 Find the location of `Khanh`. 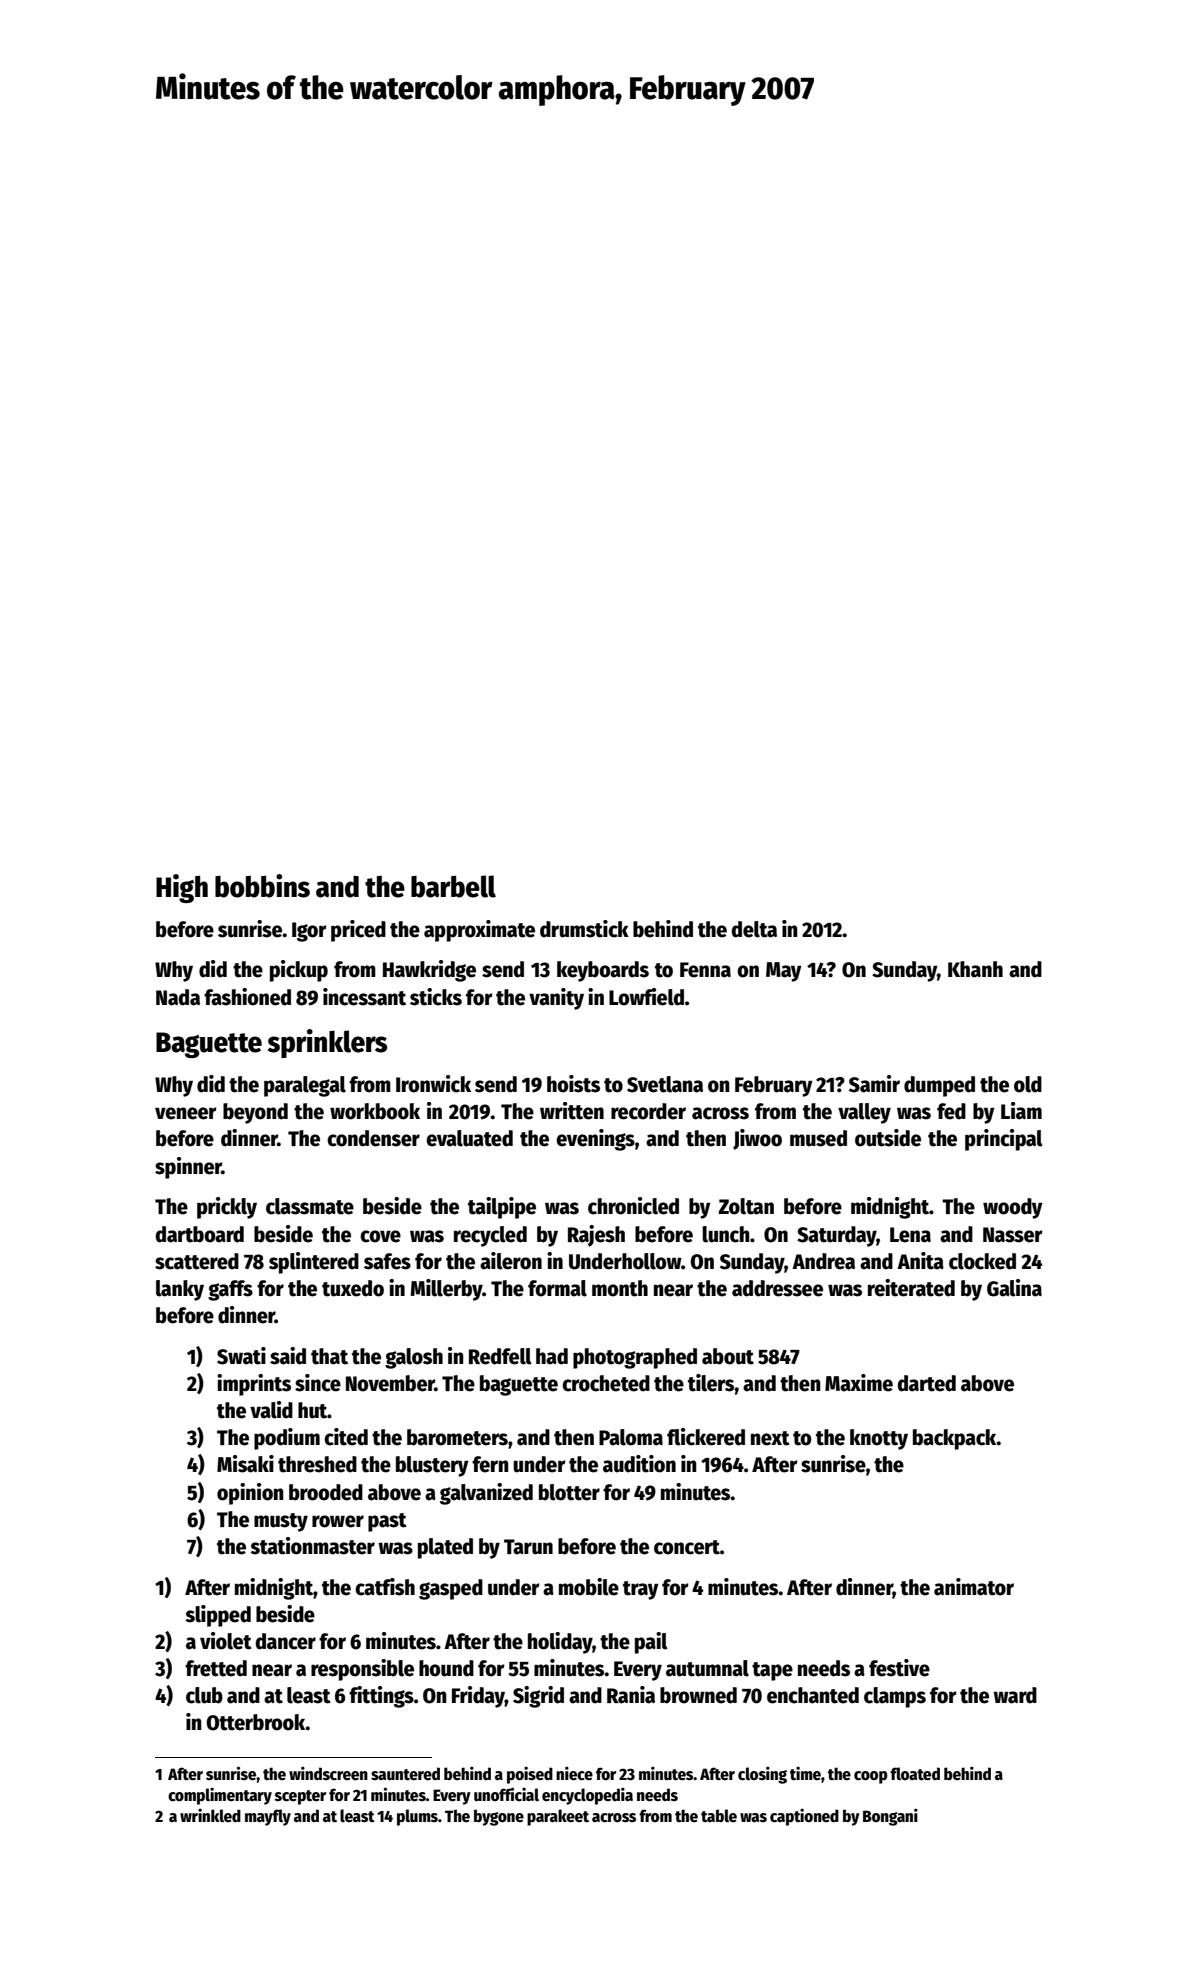

Khanh is located at coordinates (975, 969).
